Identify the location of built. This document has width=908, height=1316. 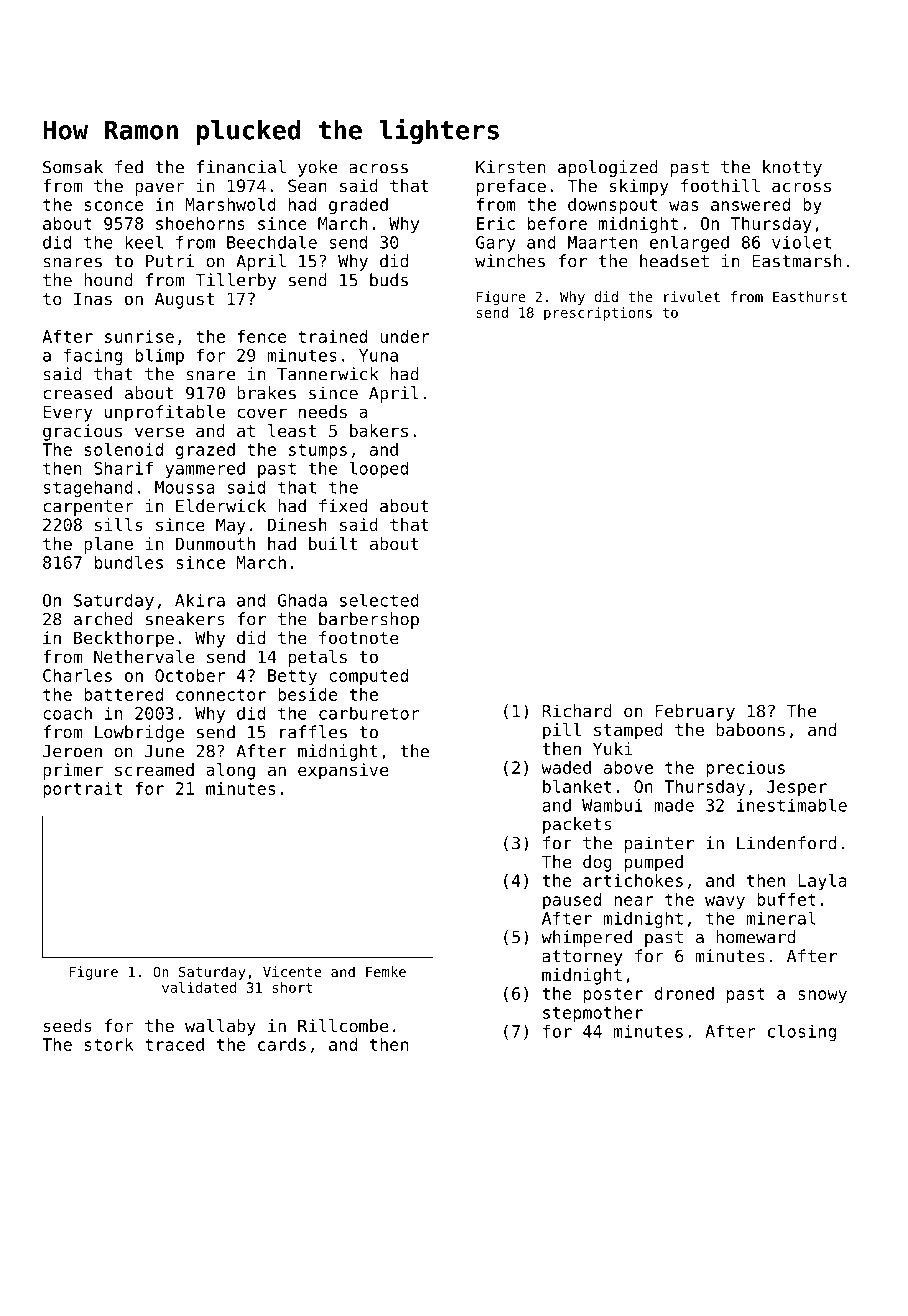
(333, 543).
